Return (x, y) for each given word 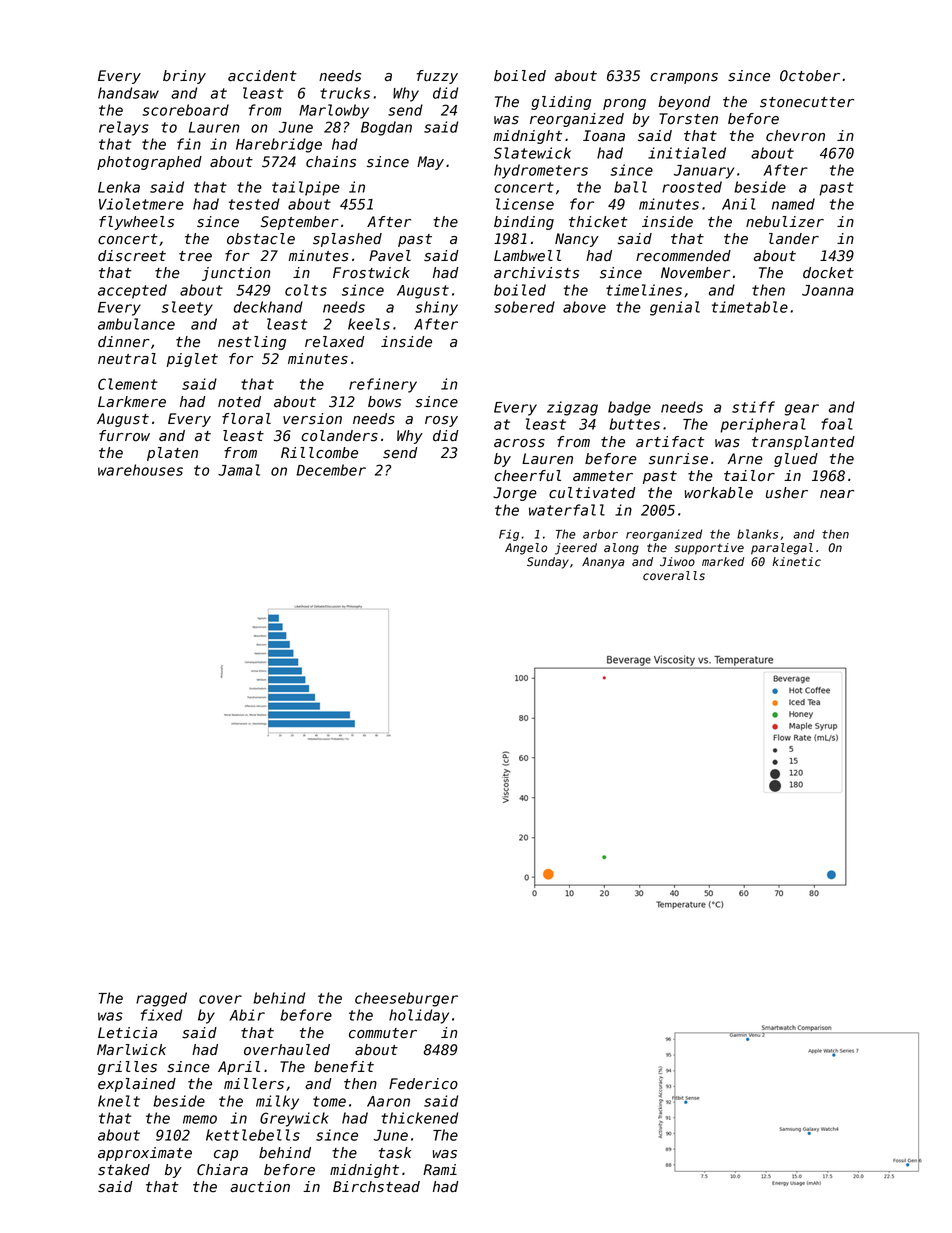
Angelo (526, 549)
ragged (161, 999)
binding (524, 223)
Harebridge (279, 145)
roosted (692, 187)
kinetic (796, 562)
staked (124, 1170)
